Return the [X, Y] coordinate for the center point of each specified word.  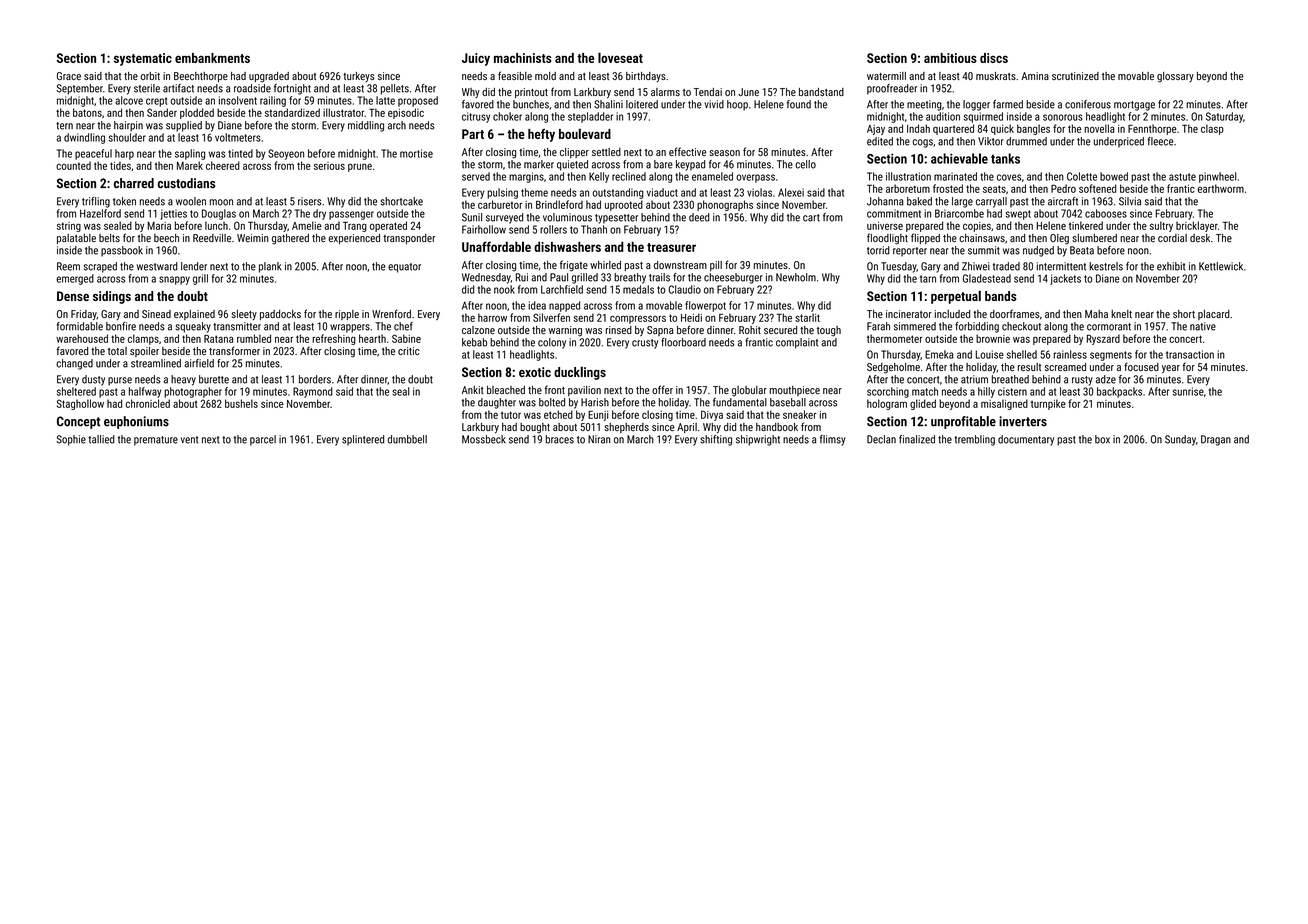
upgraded [269, 77]
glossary [1175, 77]
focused [1141, 366]
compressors [638, 319]
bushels [241, 403]
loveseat [620, 57]
